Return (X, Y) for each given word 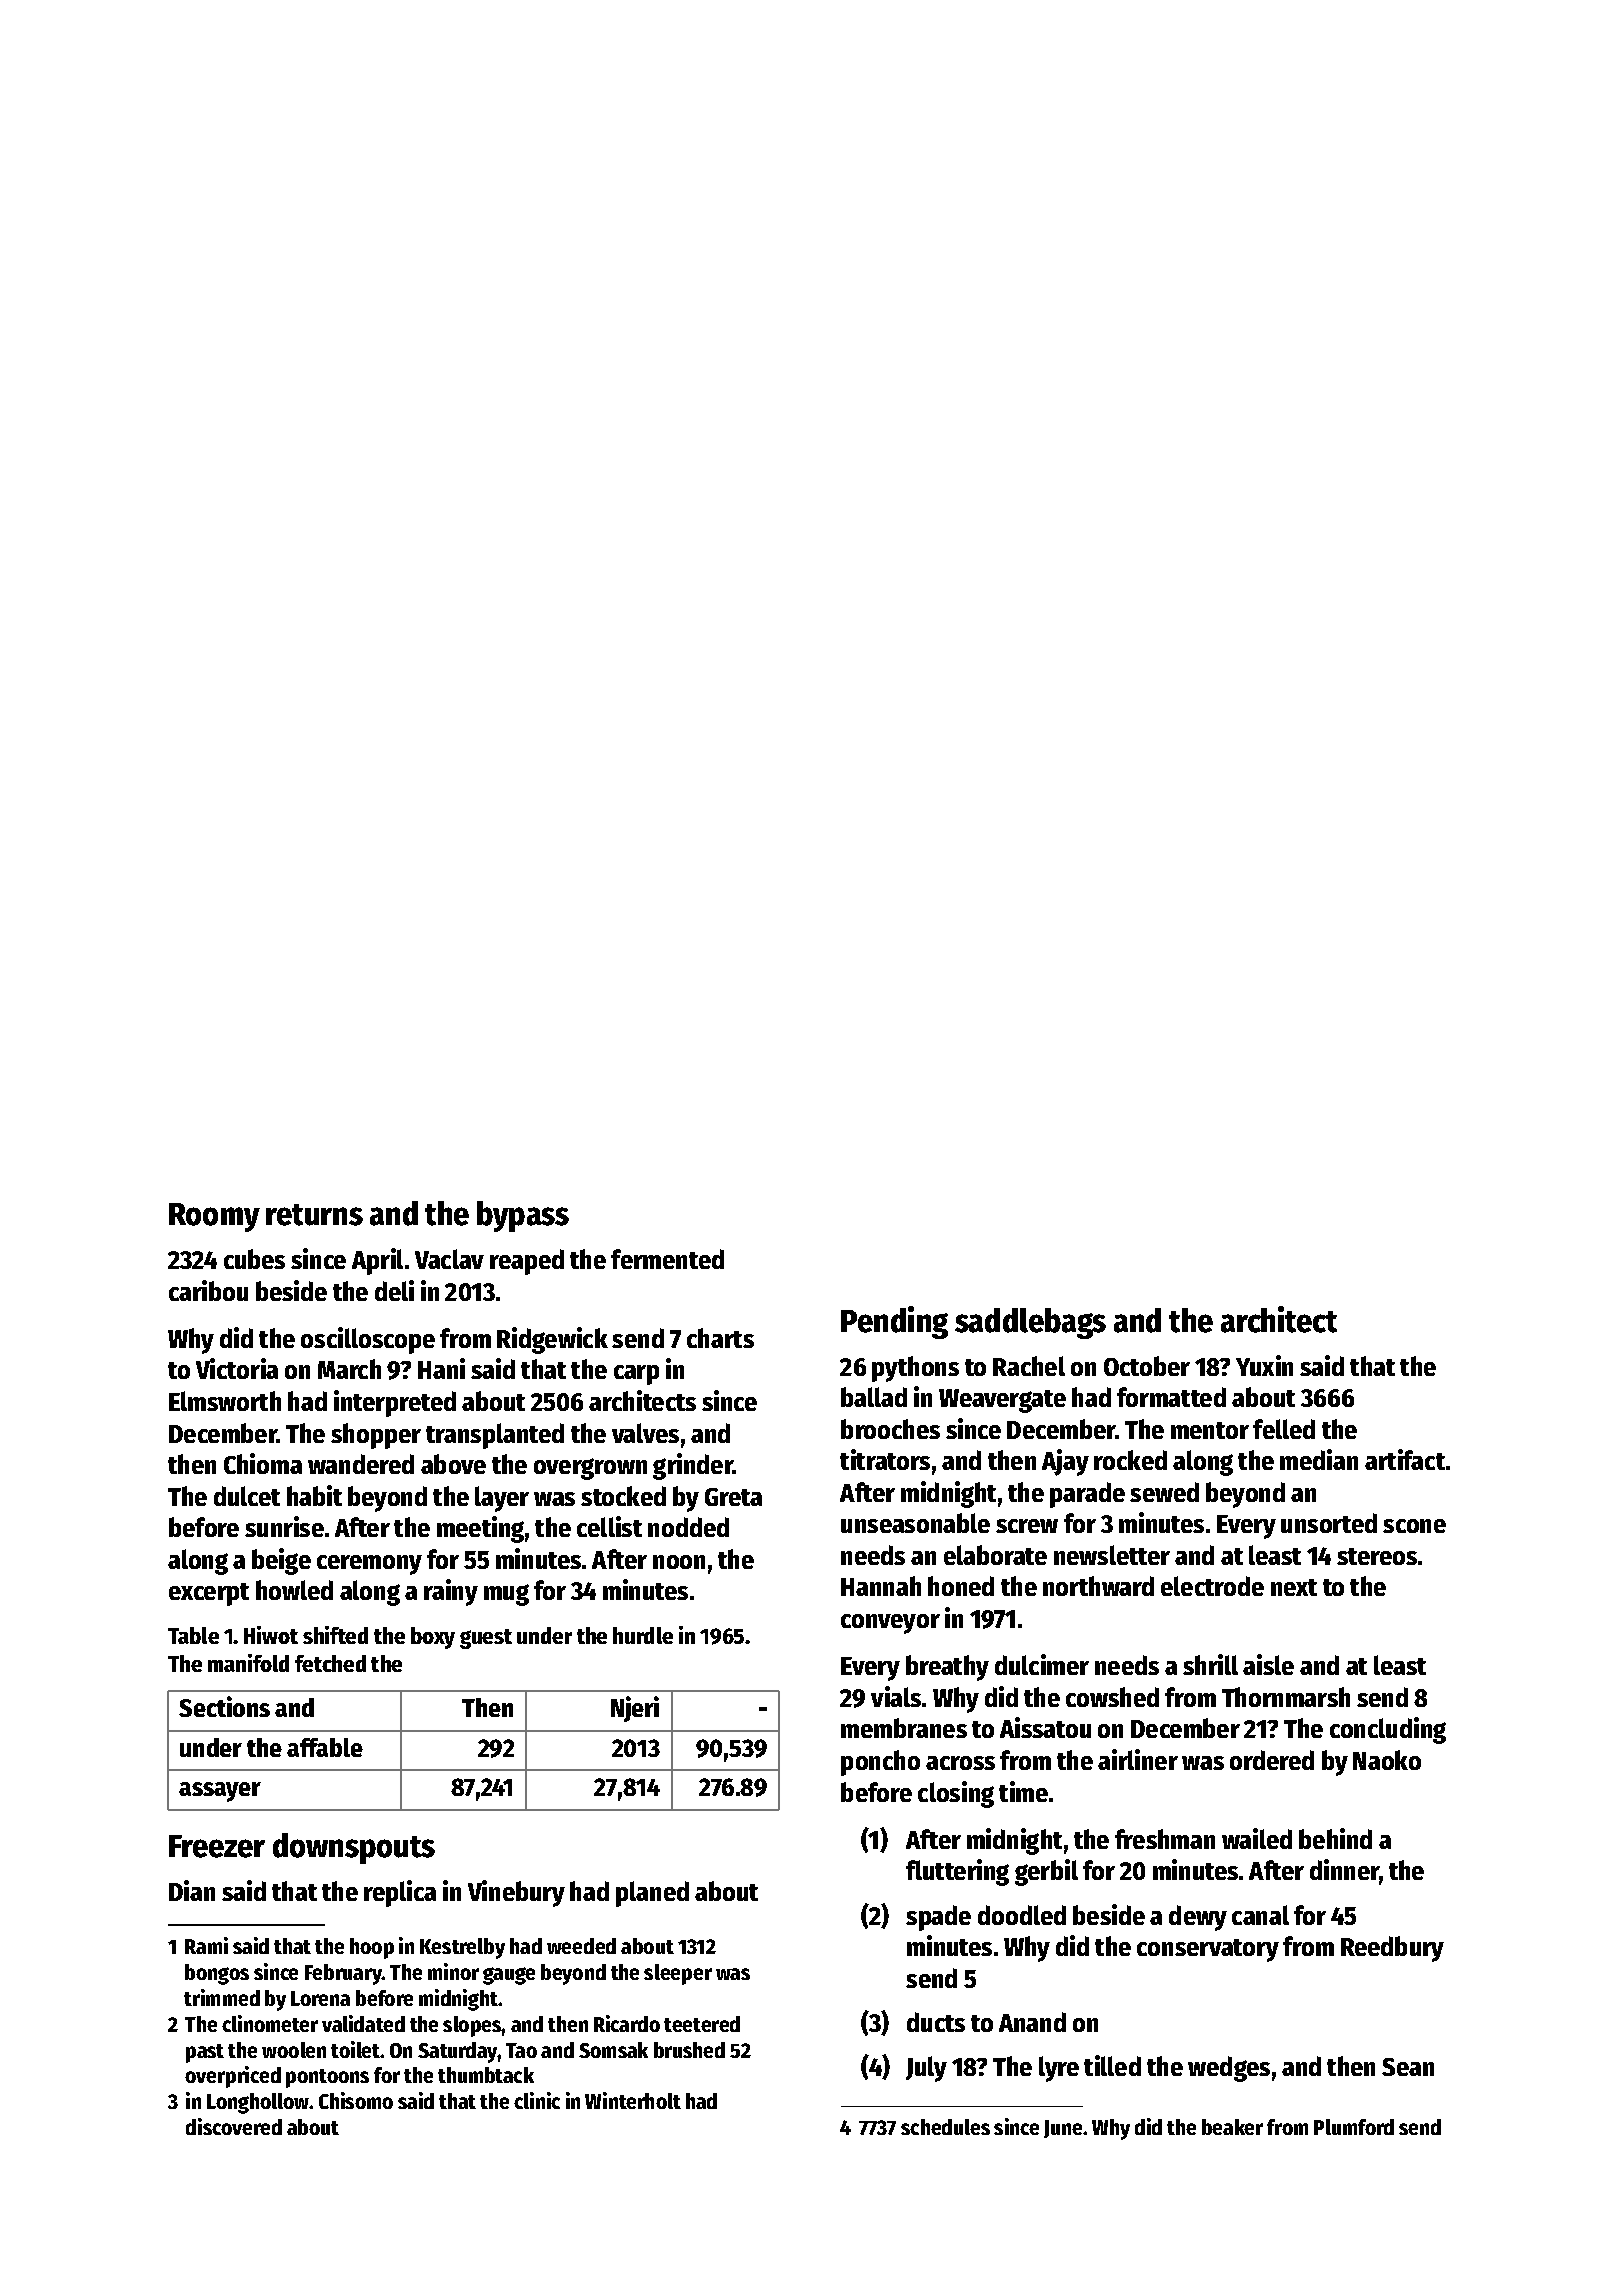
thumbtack (486, 2075)
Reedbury (1392, 1949)
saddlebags (1030, 1323)
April (377, 1261)
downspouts (354, 1848)
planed (652, 1894)
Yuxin (1264, 1365)
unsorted (1329, 1523)
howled (294, 1590)
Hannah (881, 1586)
